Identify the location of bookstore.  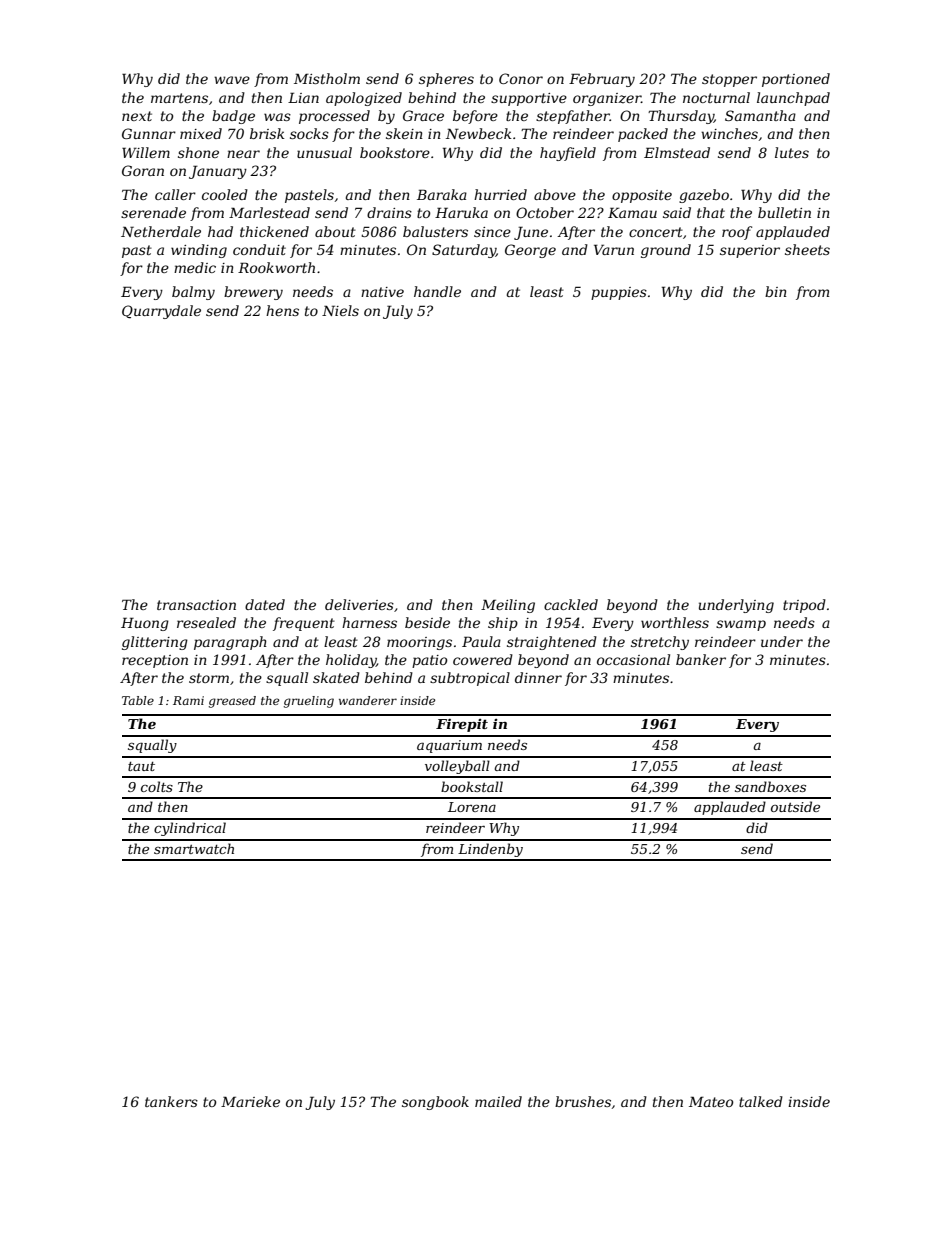
(395, 152).
